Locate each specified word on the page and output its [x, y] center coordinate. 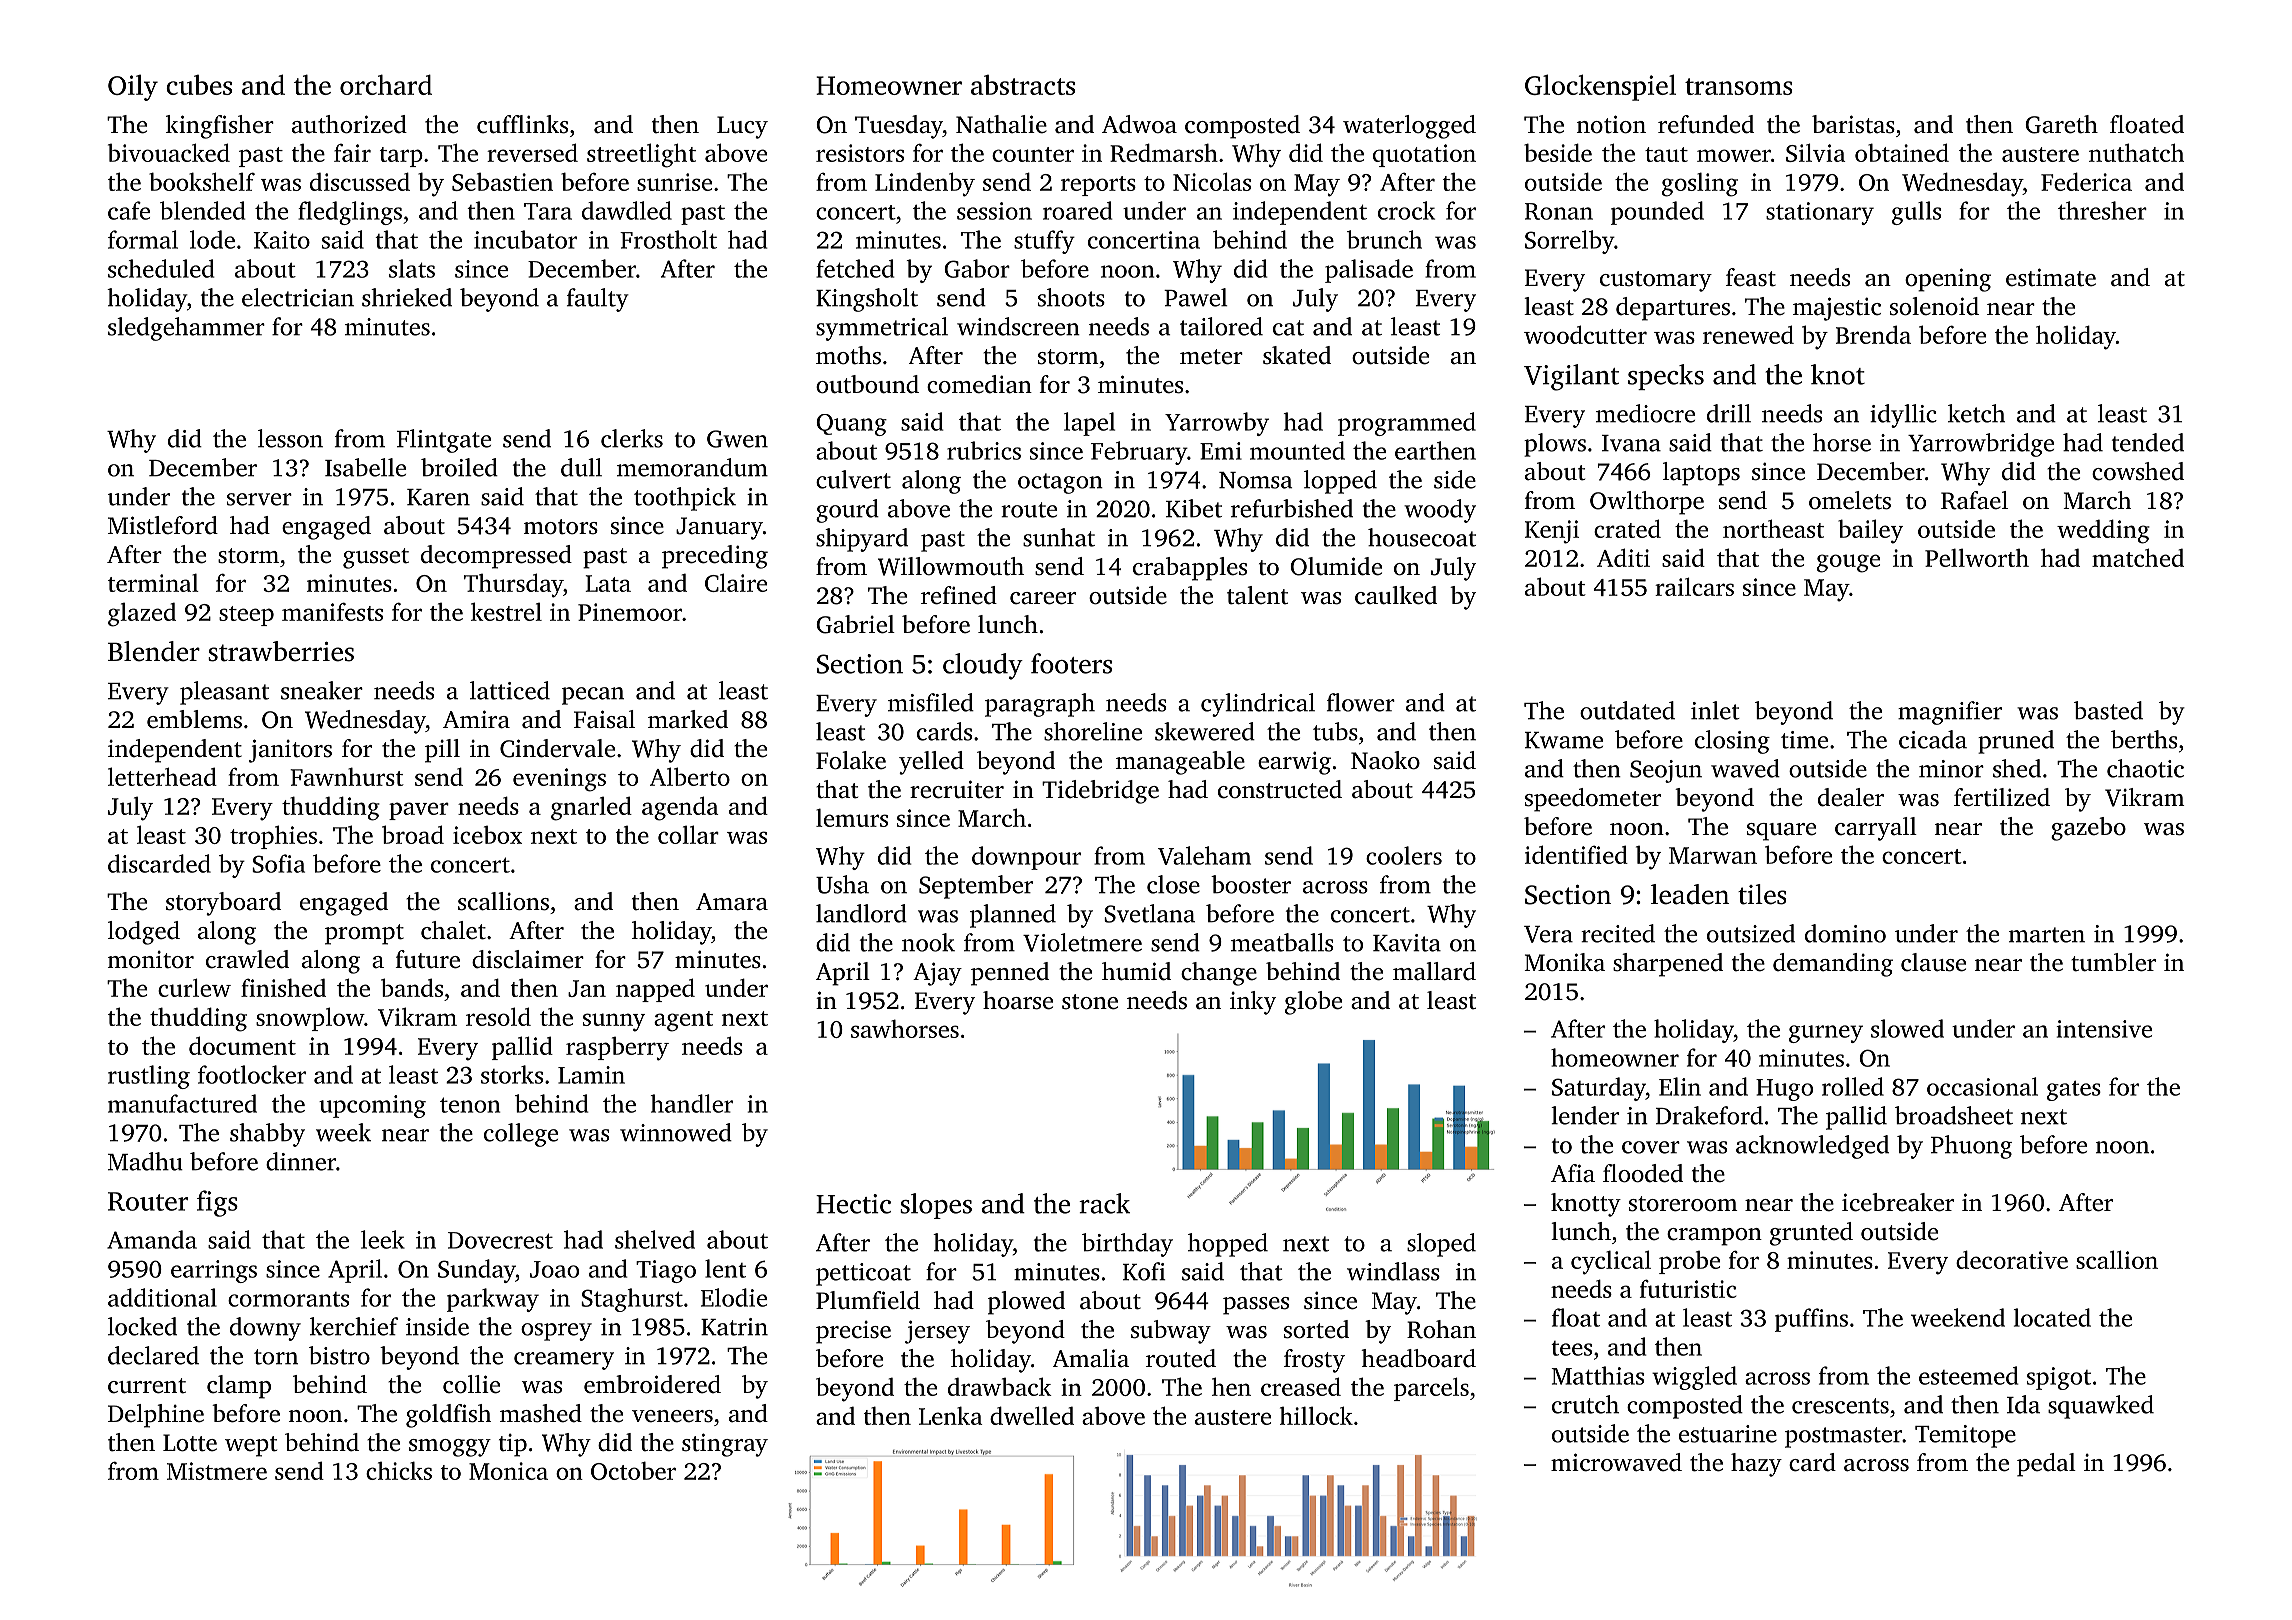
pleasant [224, 693]
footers [1071, 663]
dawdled [627, 210]
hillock [1316, 1415]
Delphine [156, 1416]
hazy [1756, 1465]
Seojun [1666, 771]
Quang [851, 425]
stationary [1820, 213]
